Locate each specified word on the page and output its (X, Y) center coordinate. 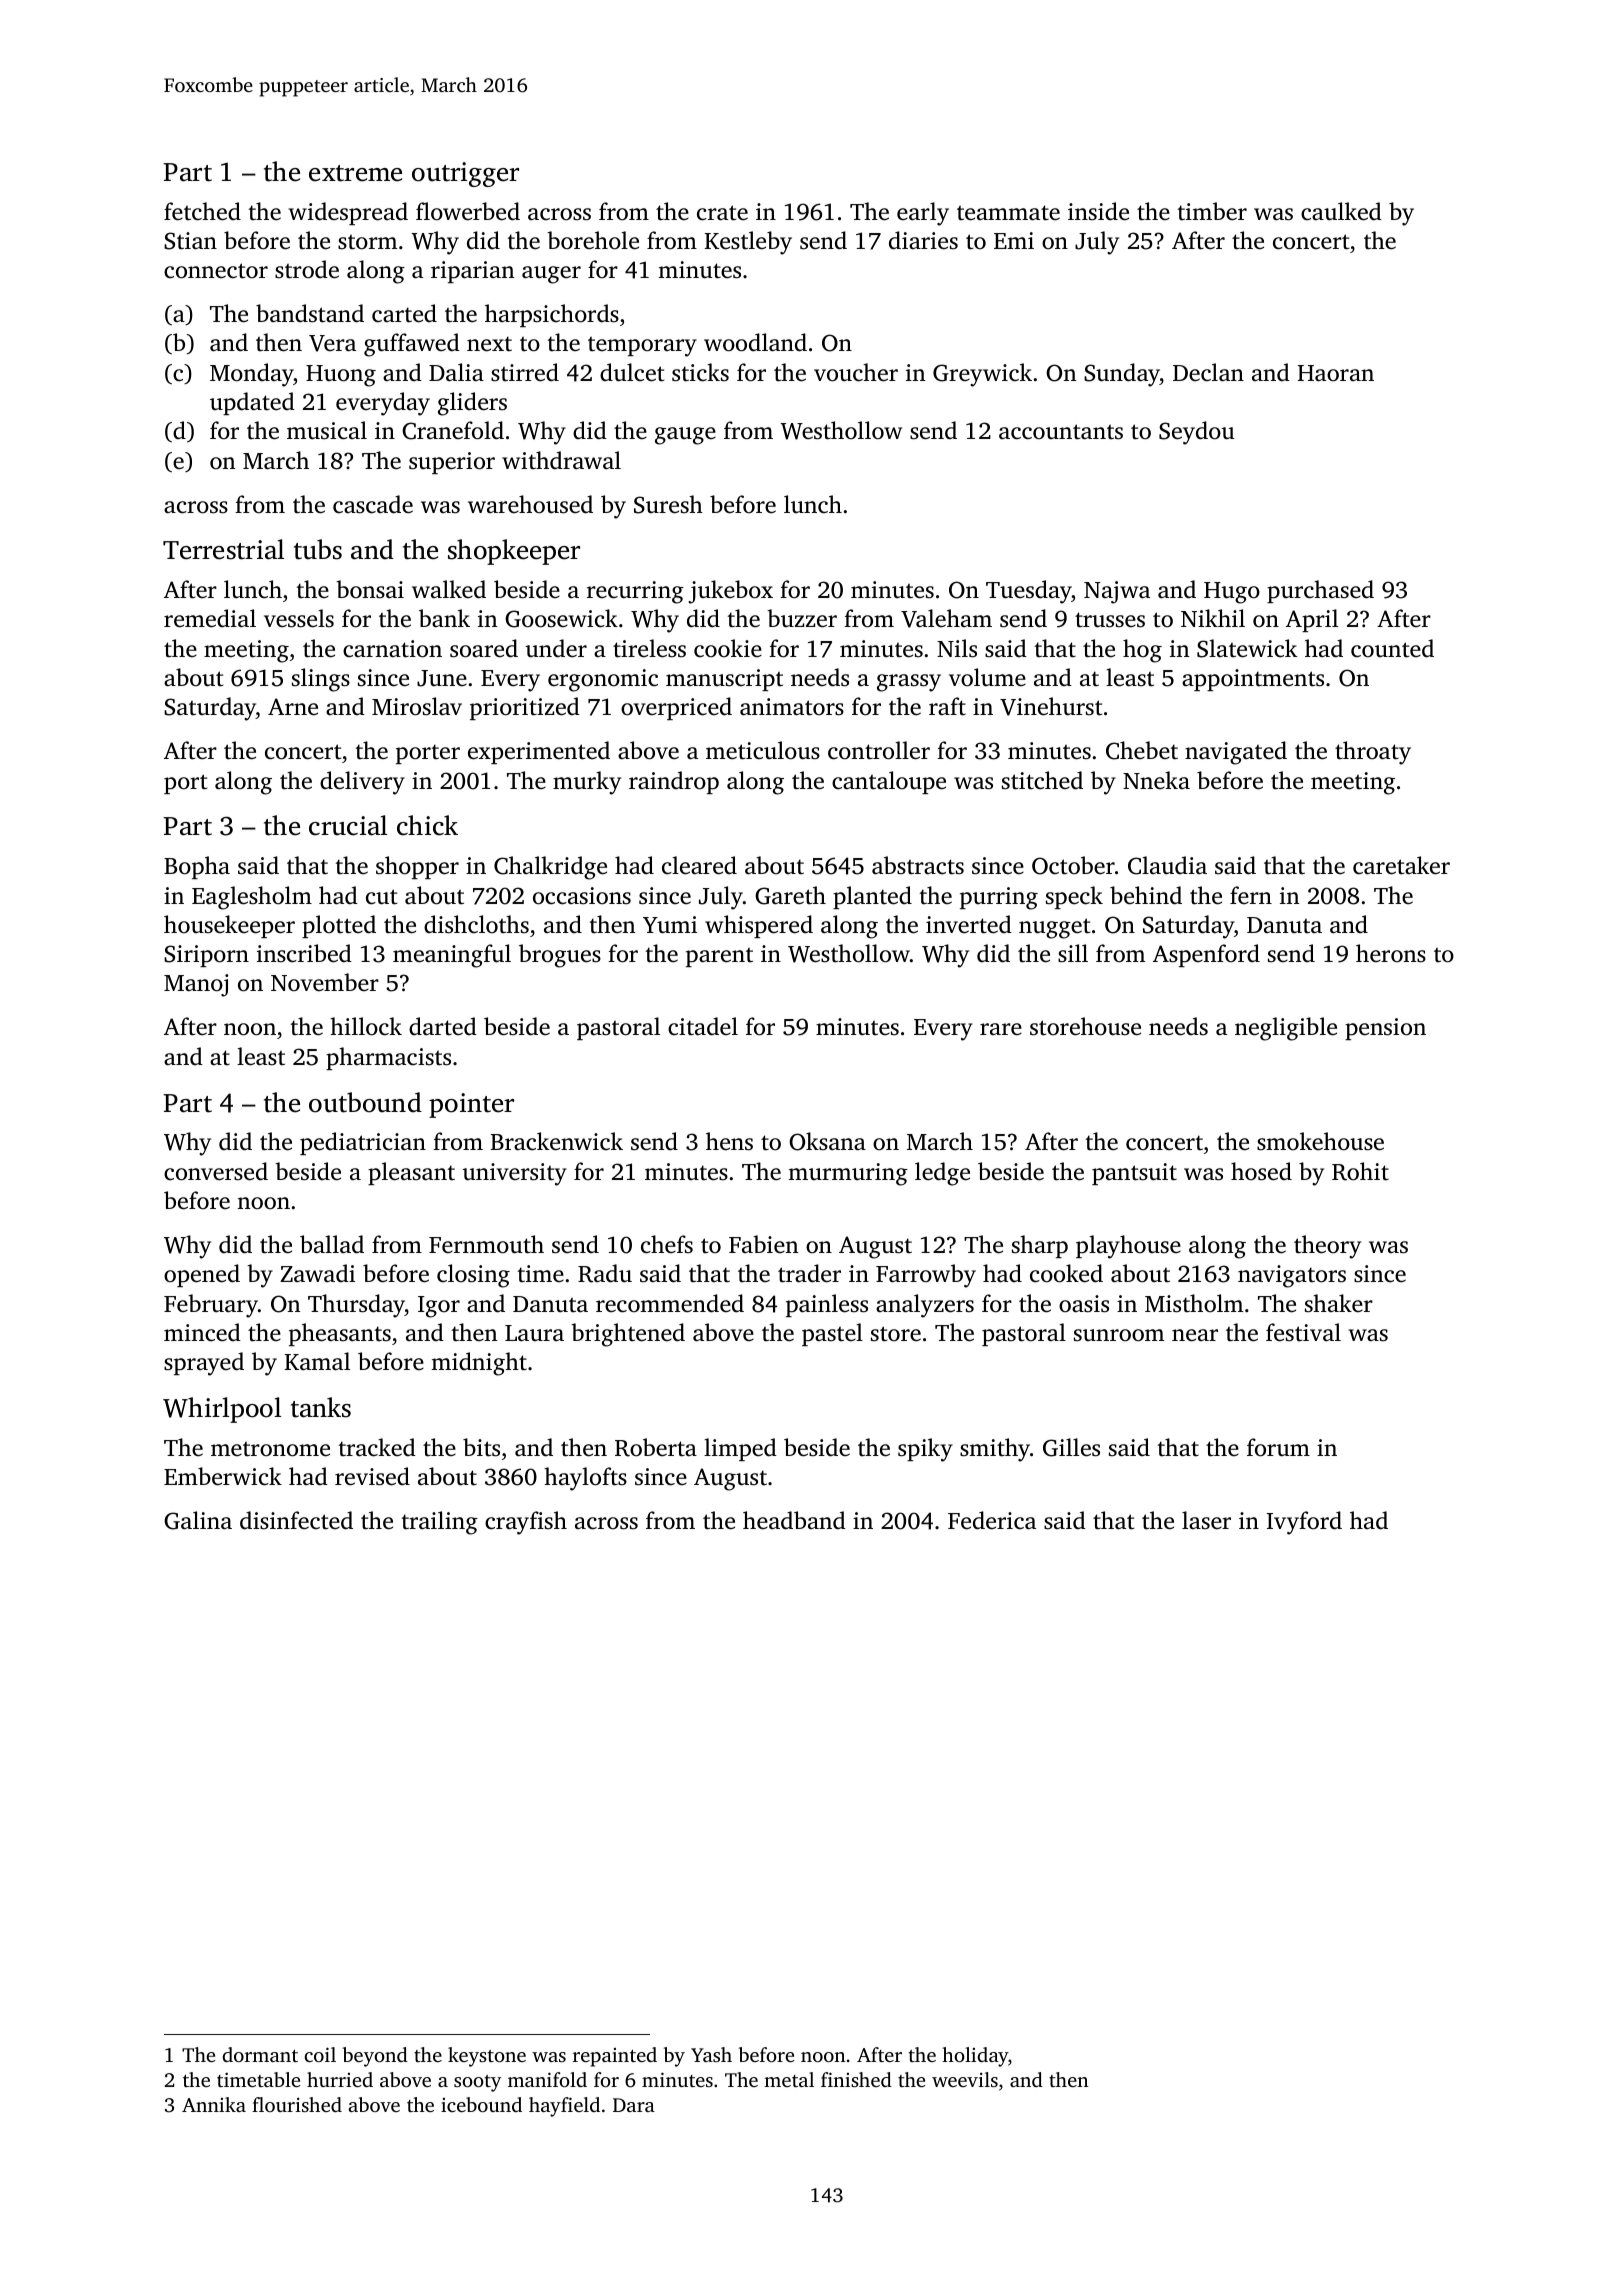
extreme (355, 173)
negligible (1286, 1029)
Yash (711, 2054)
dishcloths (476, 924)
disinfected (296, 1520)
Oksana (827, 1141)
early (923, 214)
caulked (1341, 211)
